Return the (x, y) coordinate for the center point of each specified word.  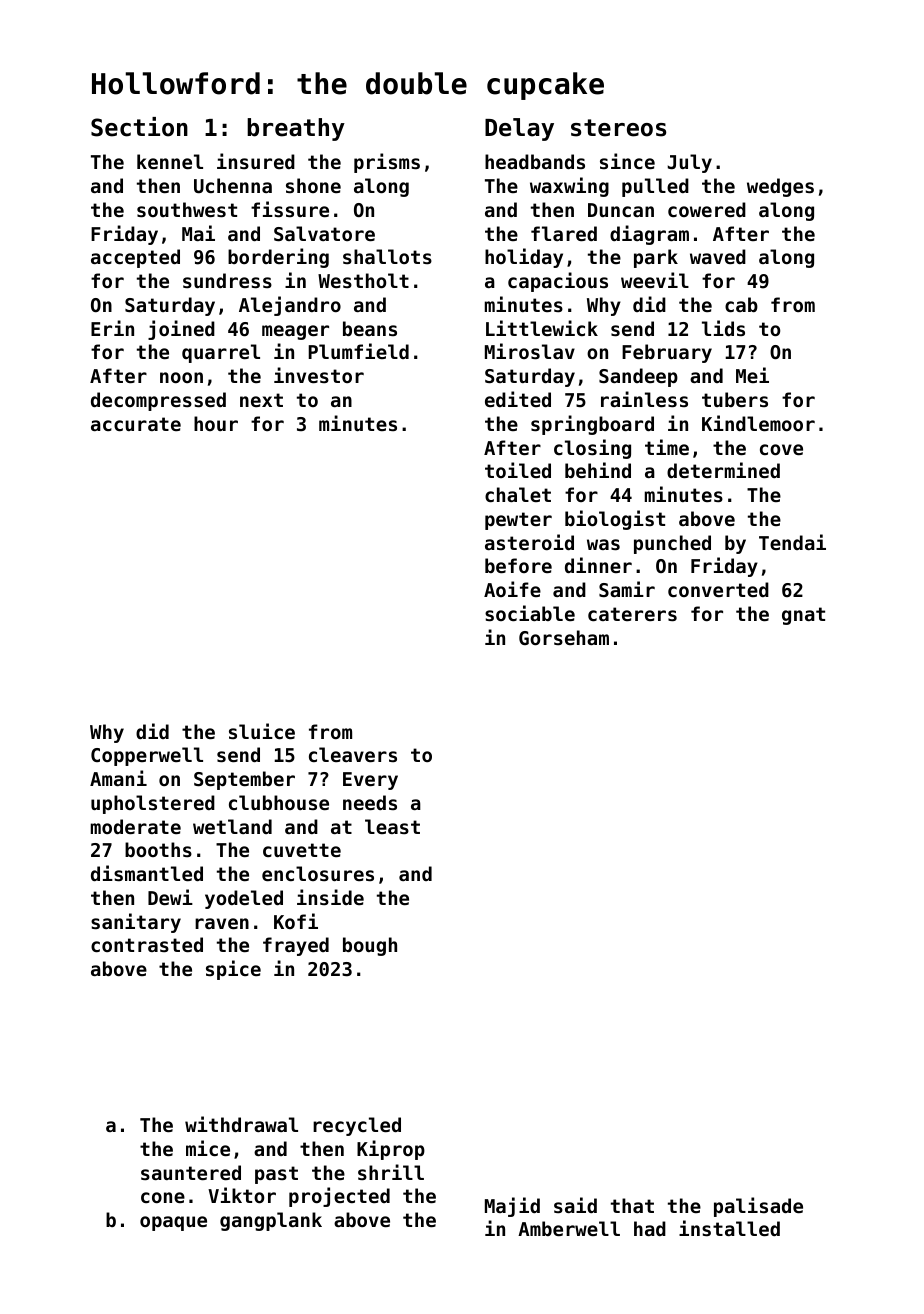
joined (181, 330)
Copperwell (147, 756)
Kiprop (391, 1150)
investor (319, 375)
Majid (512, 1207)
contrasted (147, 944)
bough (370, 946)
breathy (296, 129)
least (392, 826)
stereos (618, 128)
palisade (758, 1207)
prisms (387, 163)
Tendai (792, 542)
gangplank (271, 1221)
